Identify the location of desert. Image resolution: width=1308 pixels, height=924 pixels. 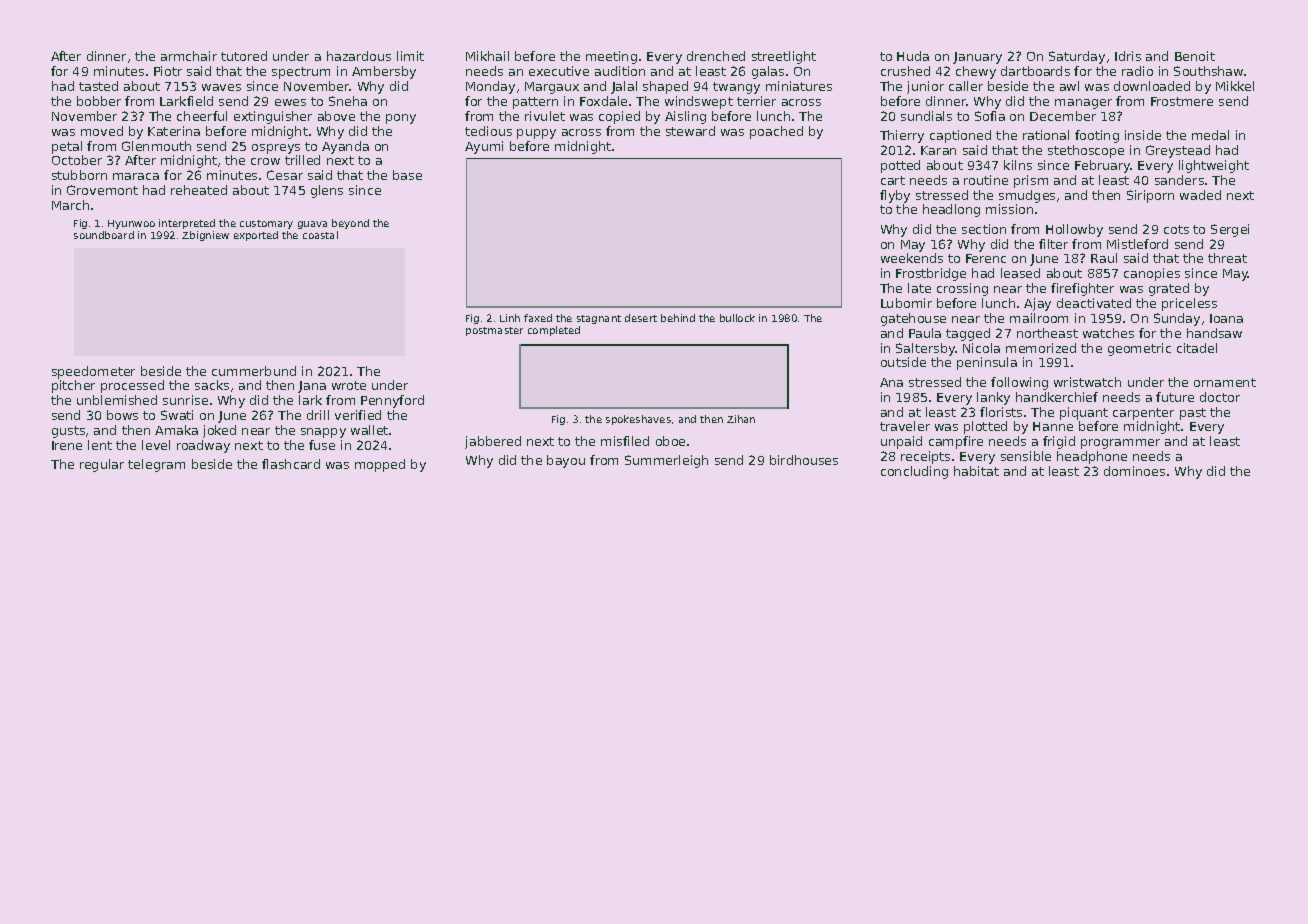
(641, 318).
